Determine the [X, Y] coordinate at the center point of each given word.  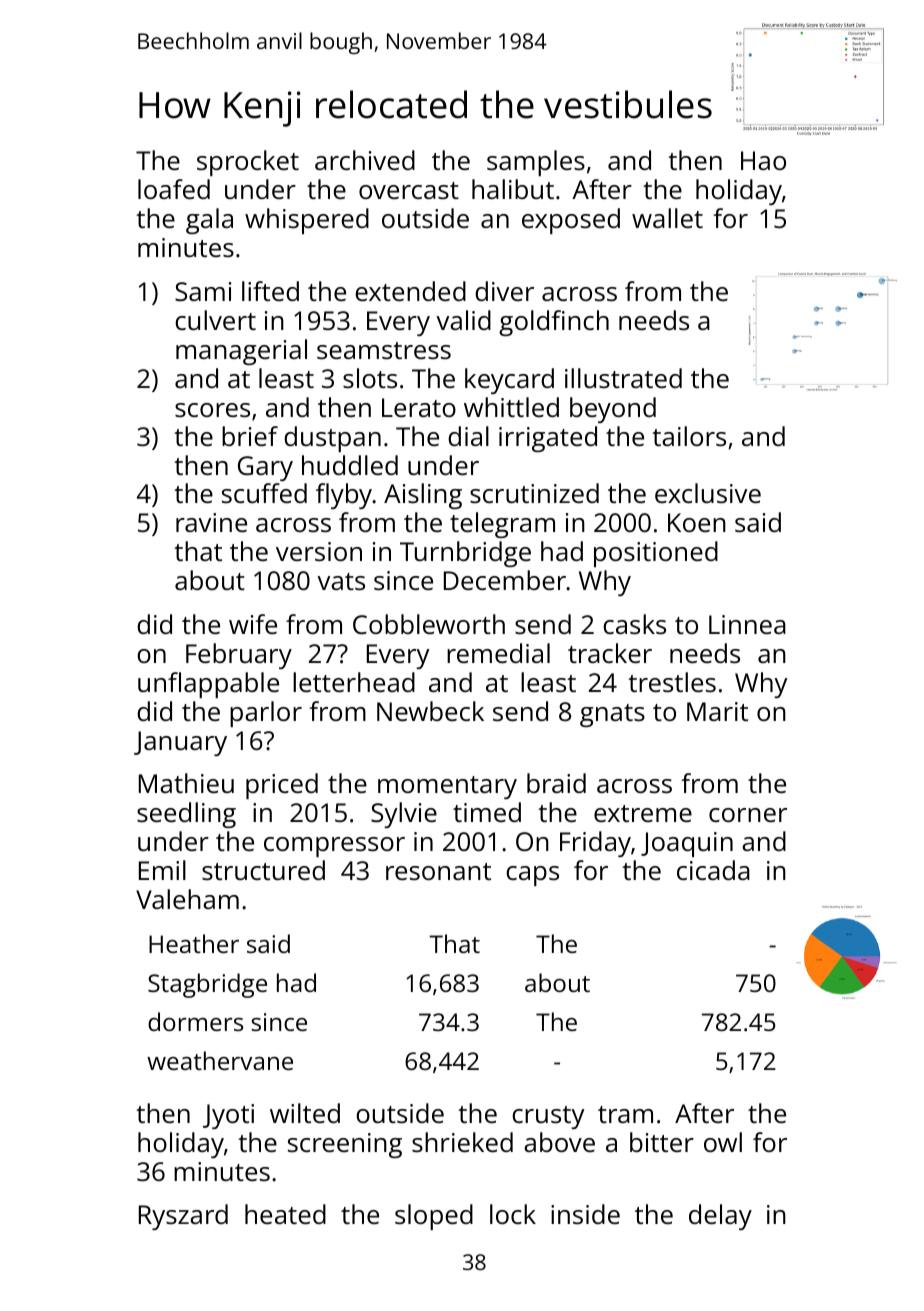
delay [720, 1217]
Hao [763, 160]
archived [365, 160]
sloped [434, 1217]
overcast [409, 190]
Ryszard [183, 1217]
